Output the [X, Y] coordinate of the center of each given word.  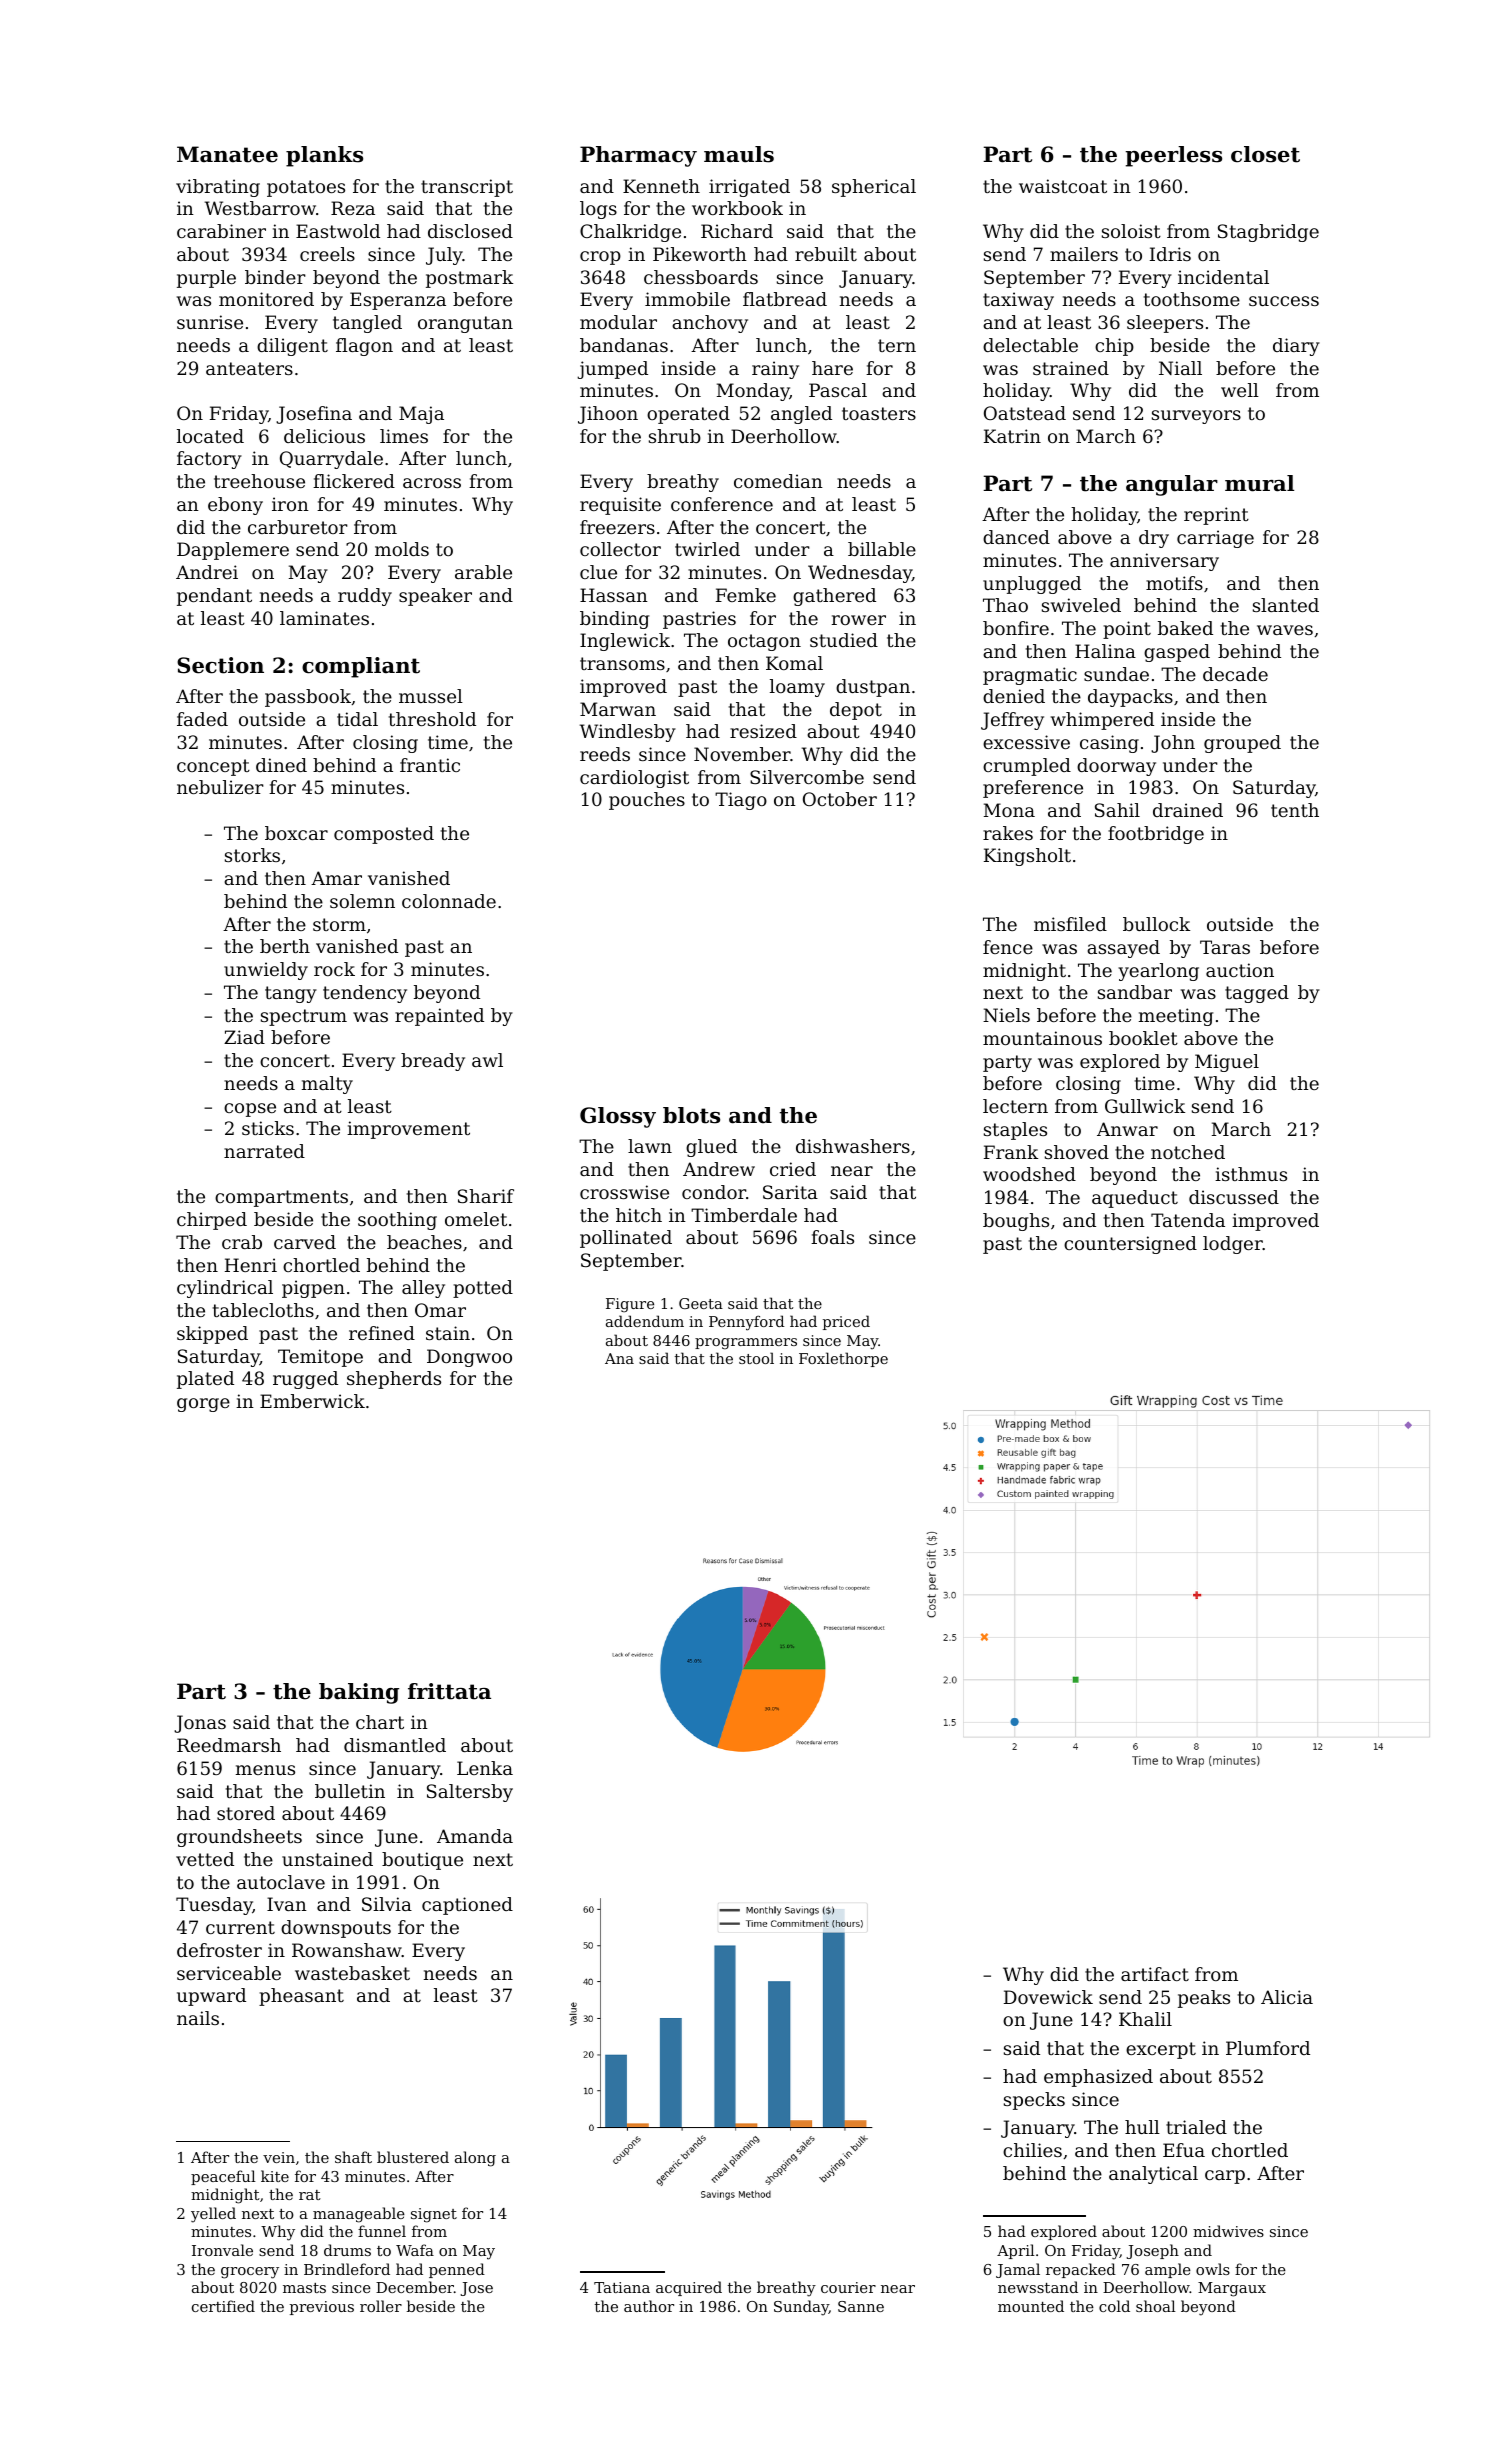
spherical [874, 188]
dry [1154, 539]
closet [1265, 154]
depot [856, 711]
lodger [1233, 1245]
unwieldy [266, 971]
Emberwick [312, 1401]
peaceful [223, 2177]
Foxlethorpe [843, 1359]
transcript [467, 188]
